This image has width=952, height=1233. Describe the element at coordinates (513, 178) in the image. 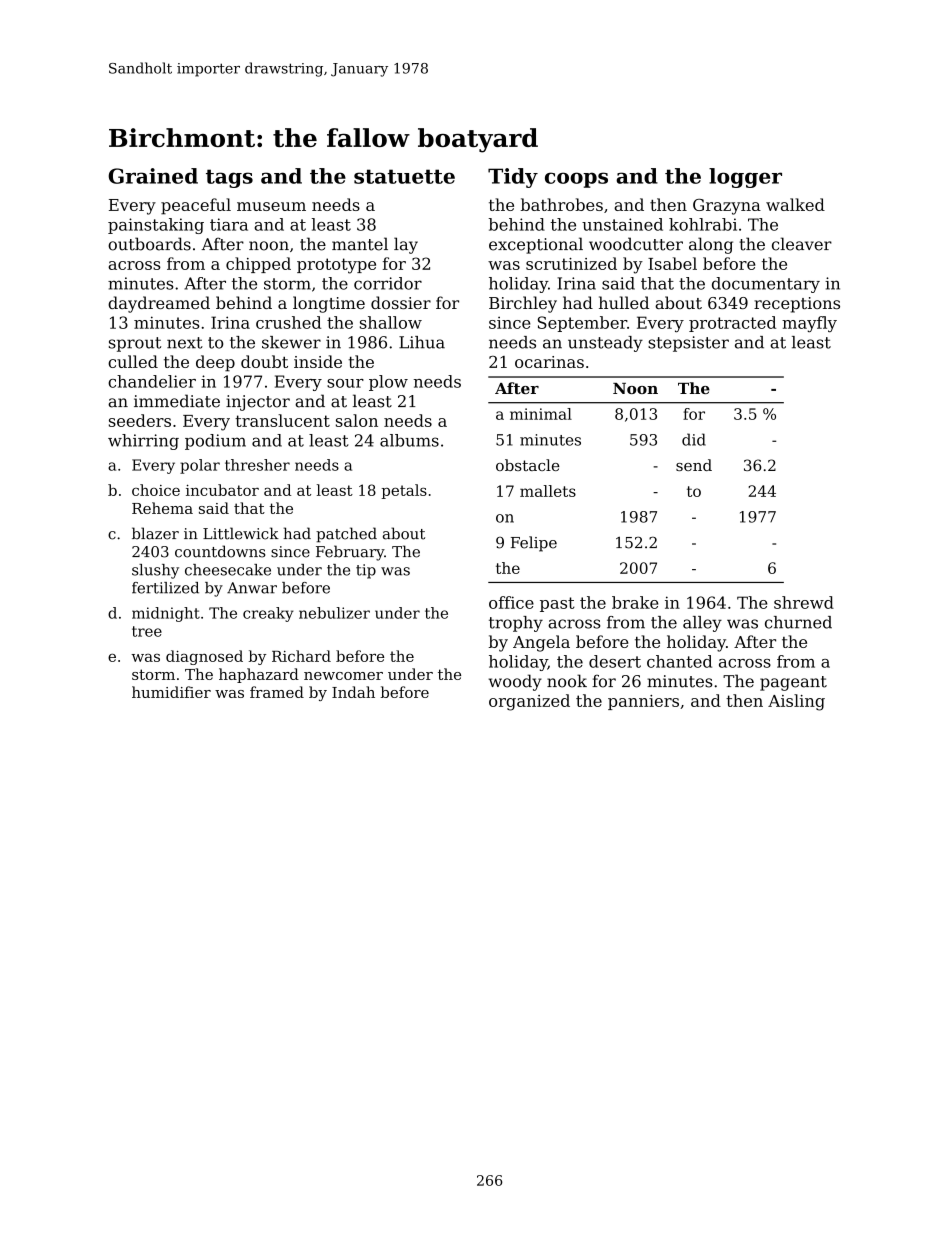

I see `Tidy` at that location.
